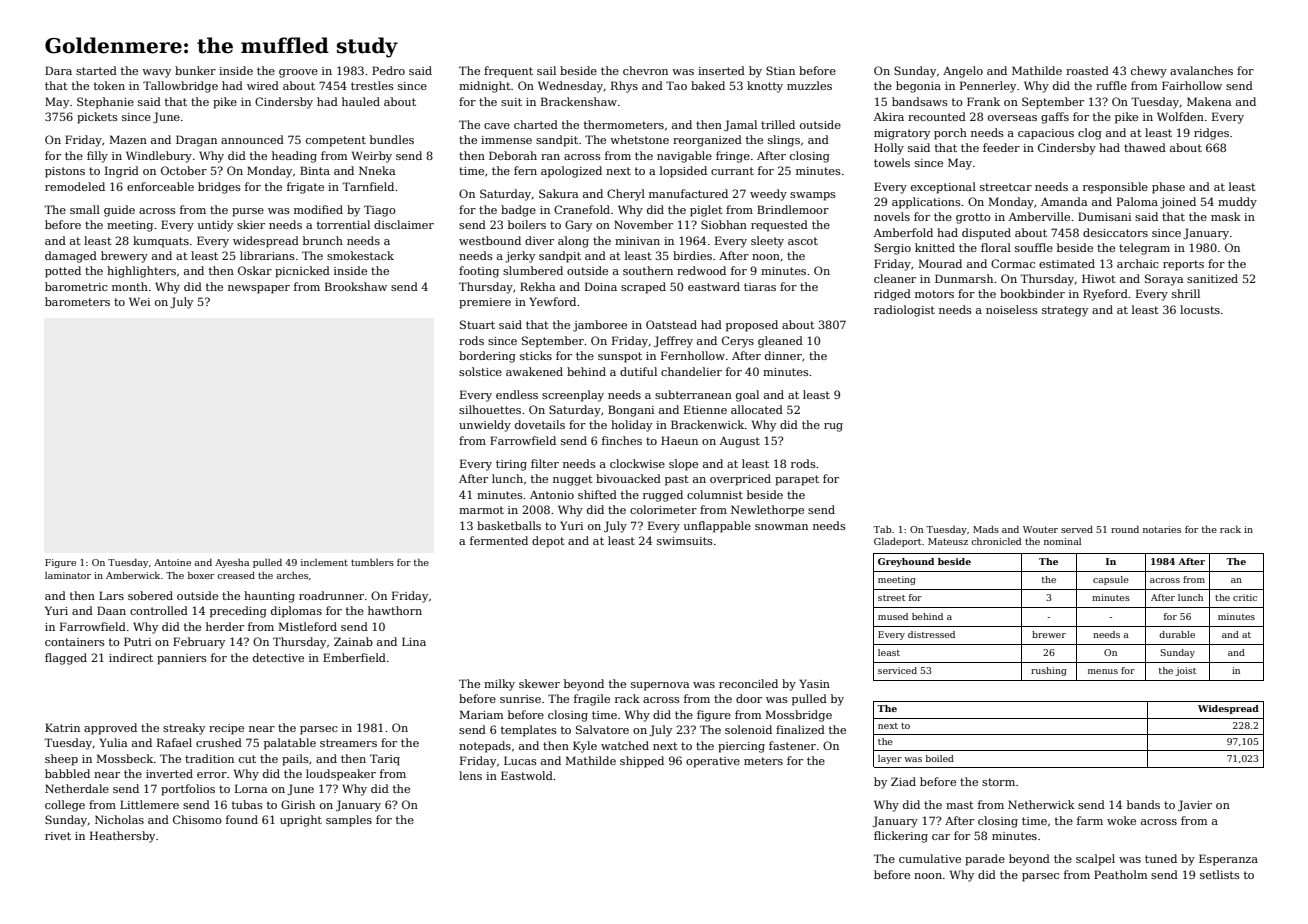 Image resolution: width=1308 pixels, height=924 pixels. What do you see at coordinates (65, 806) in the page?
I see `college` at bounding box center [65, 806].
